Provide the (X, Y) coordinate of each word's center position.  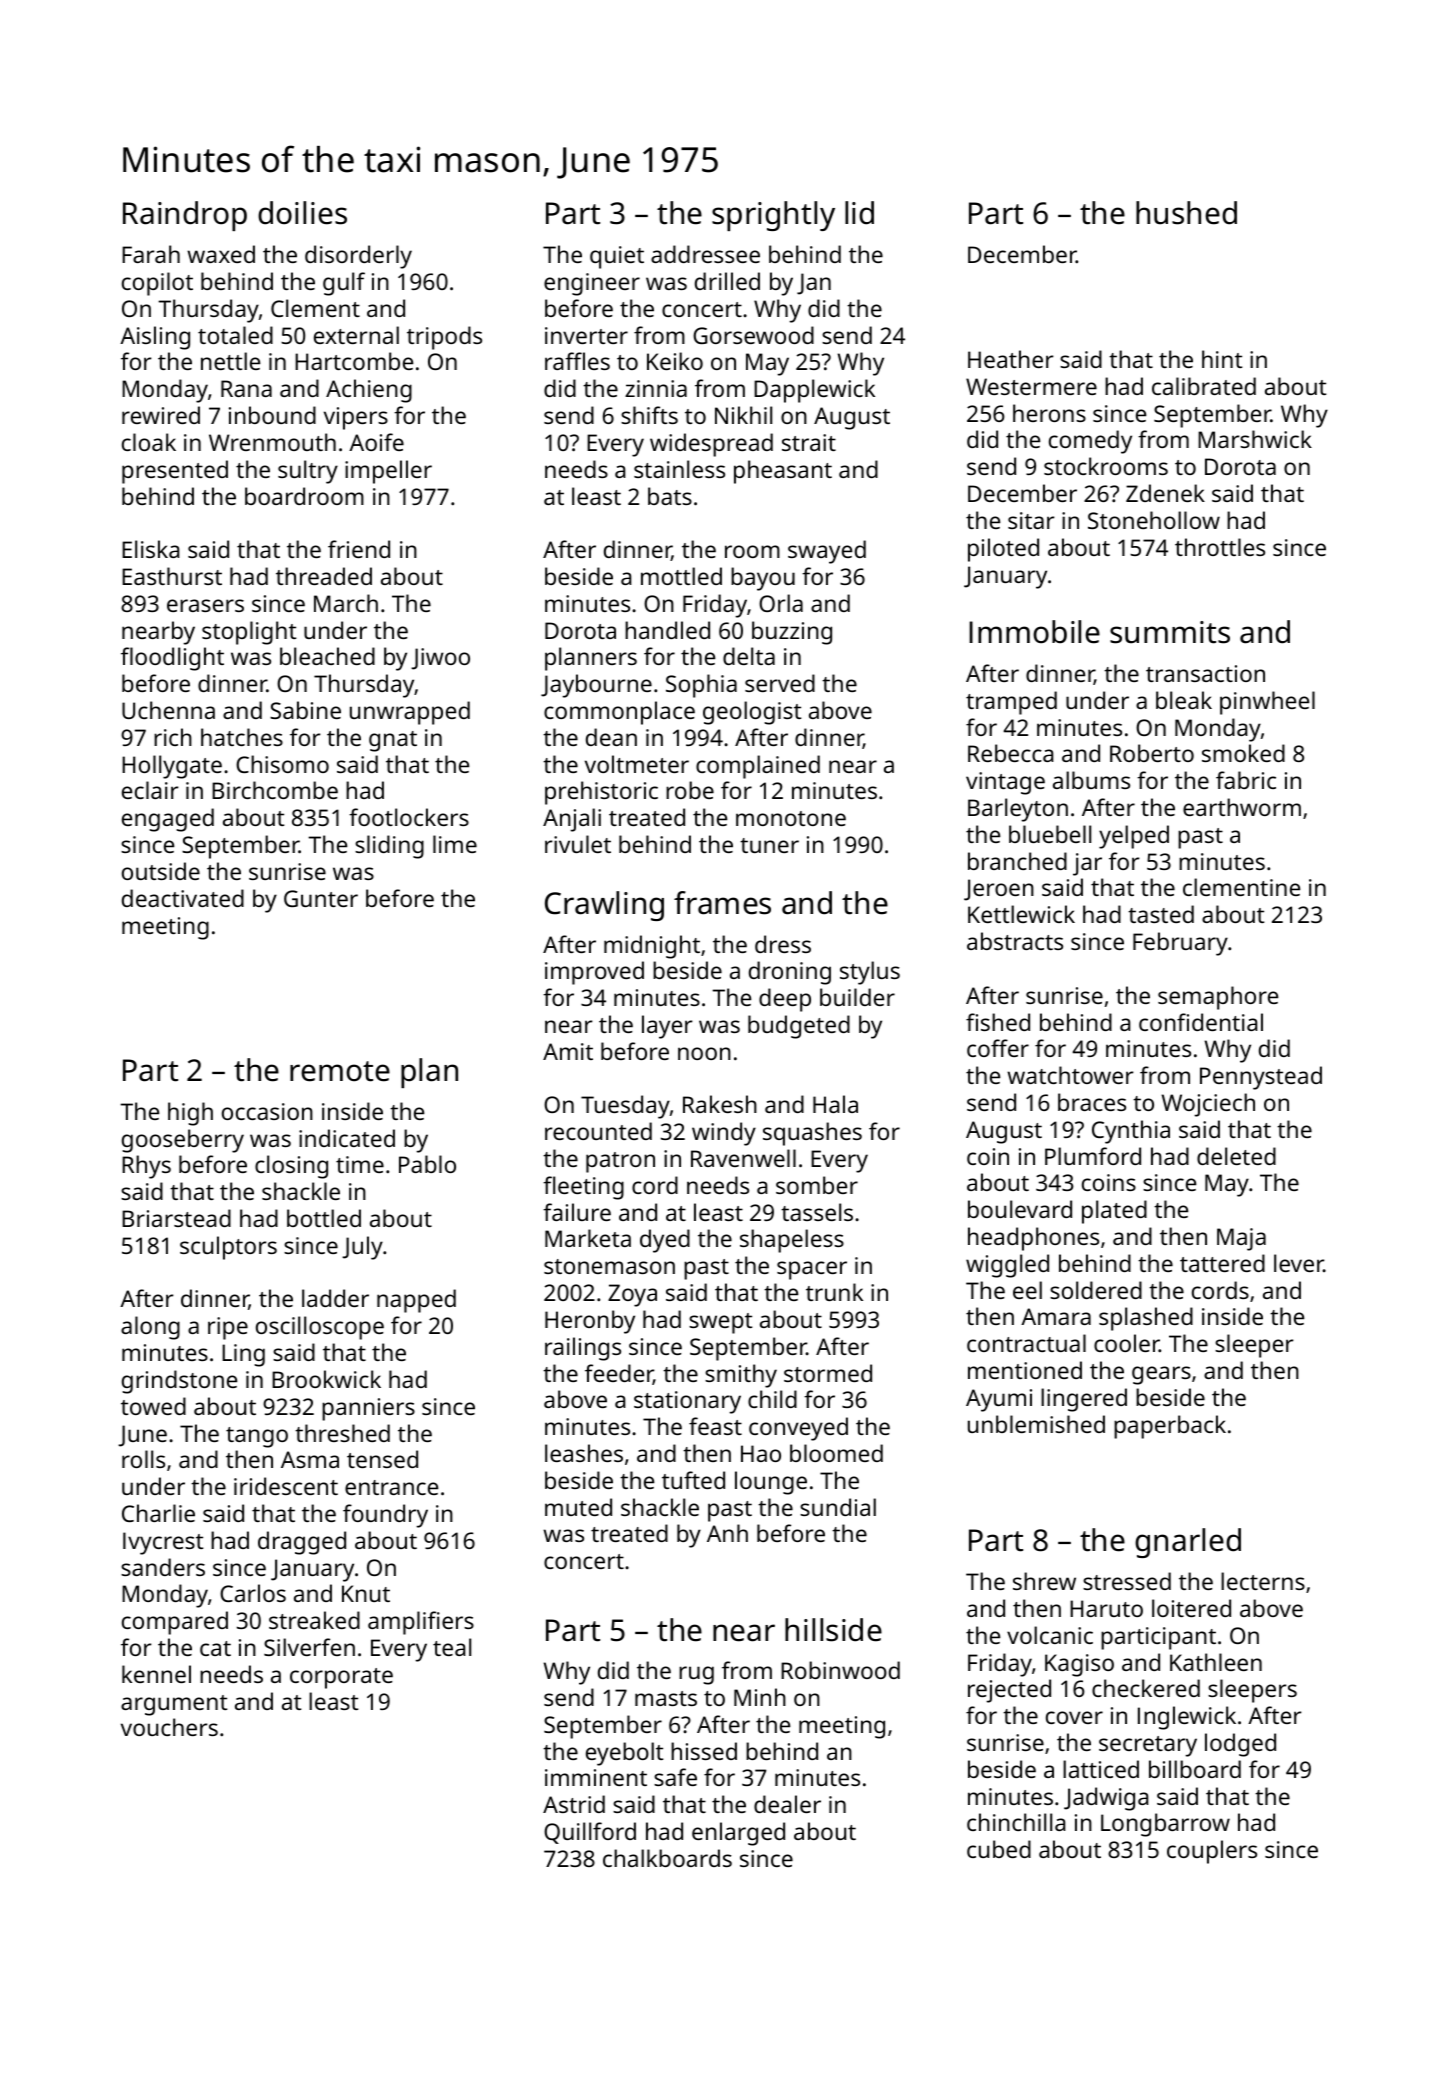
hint (1222, 359)
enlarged (738, 1834)
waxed (221, 254)
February (1180, 944)
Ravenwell (743, 1158)
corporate (341, 1678)
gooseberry (183, 1141)
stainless (679, 469)
